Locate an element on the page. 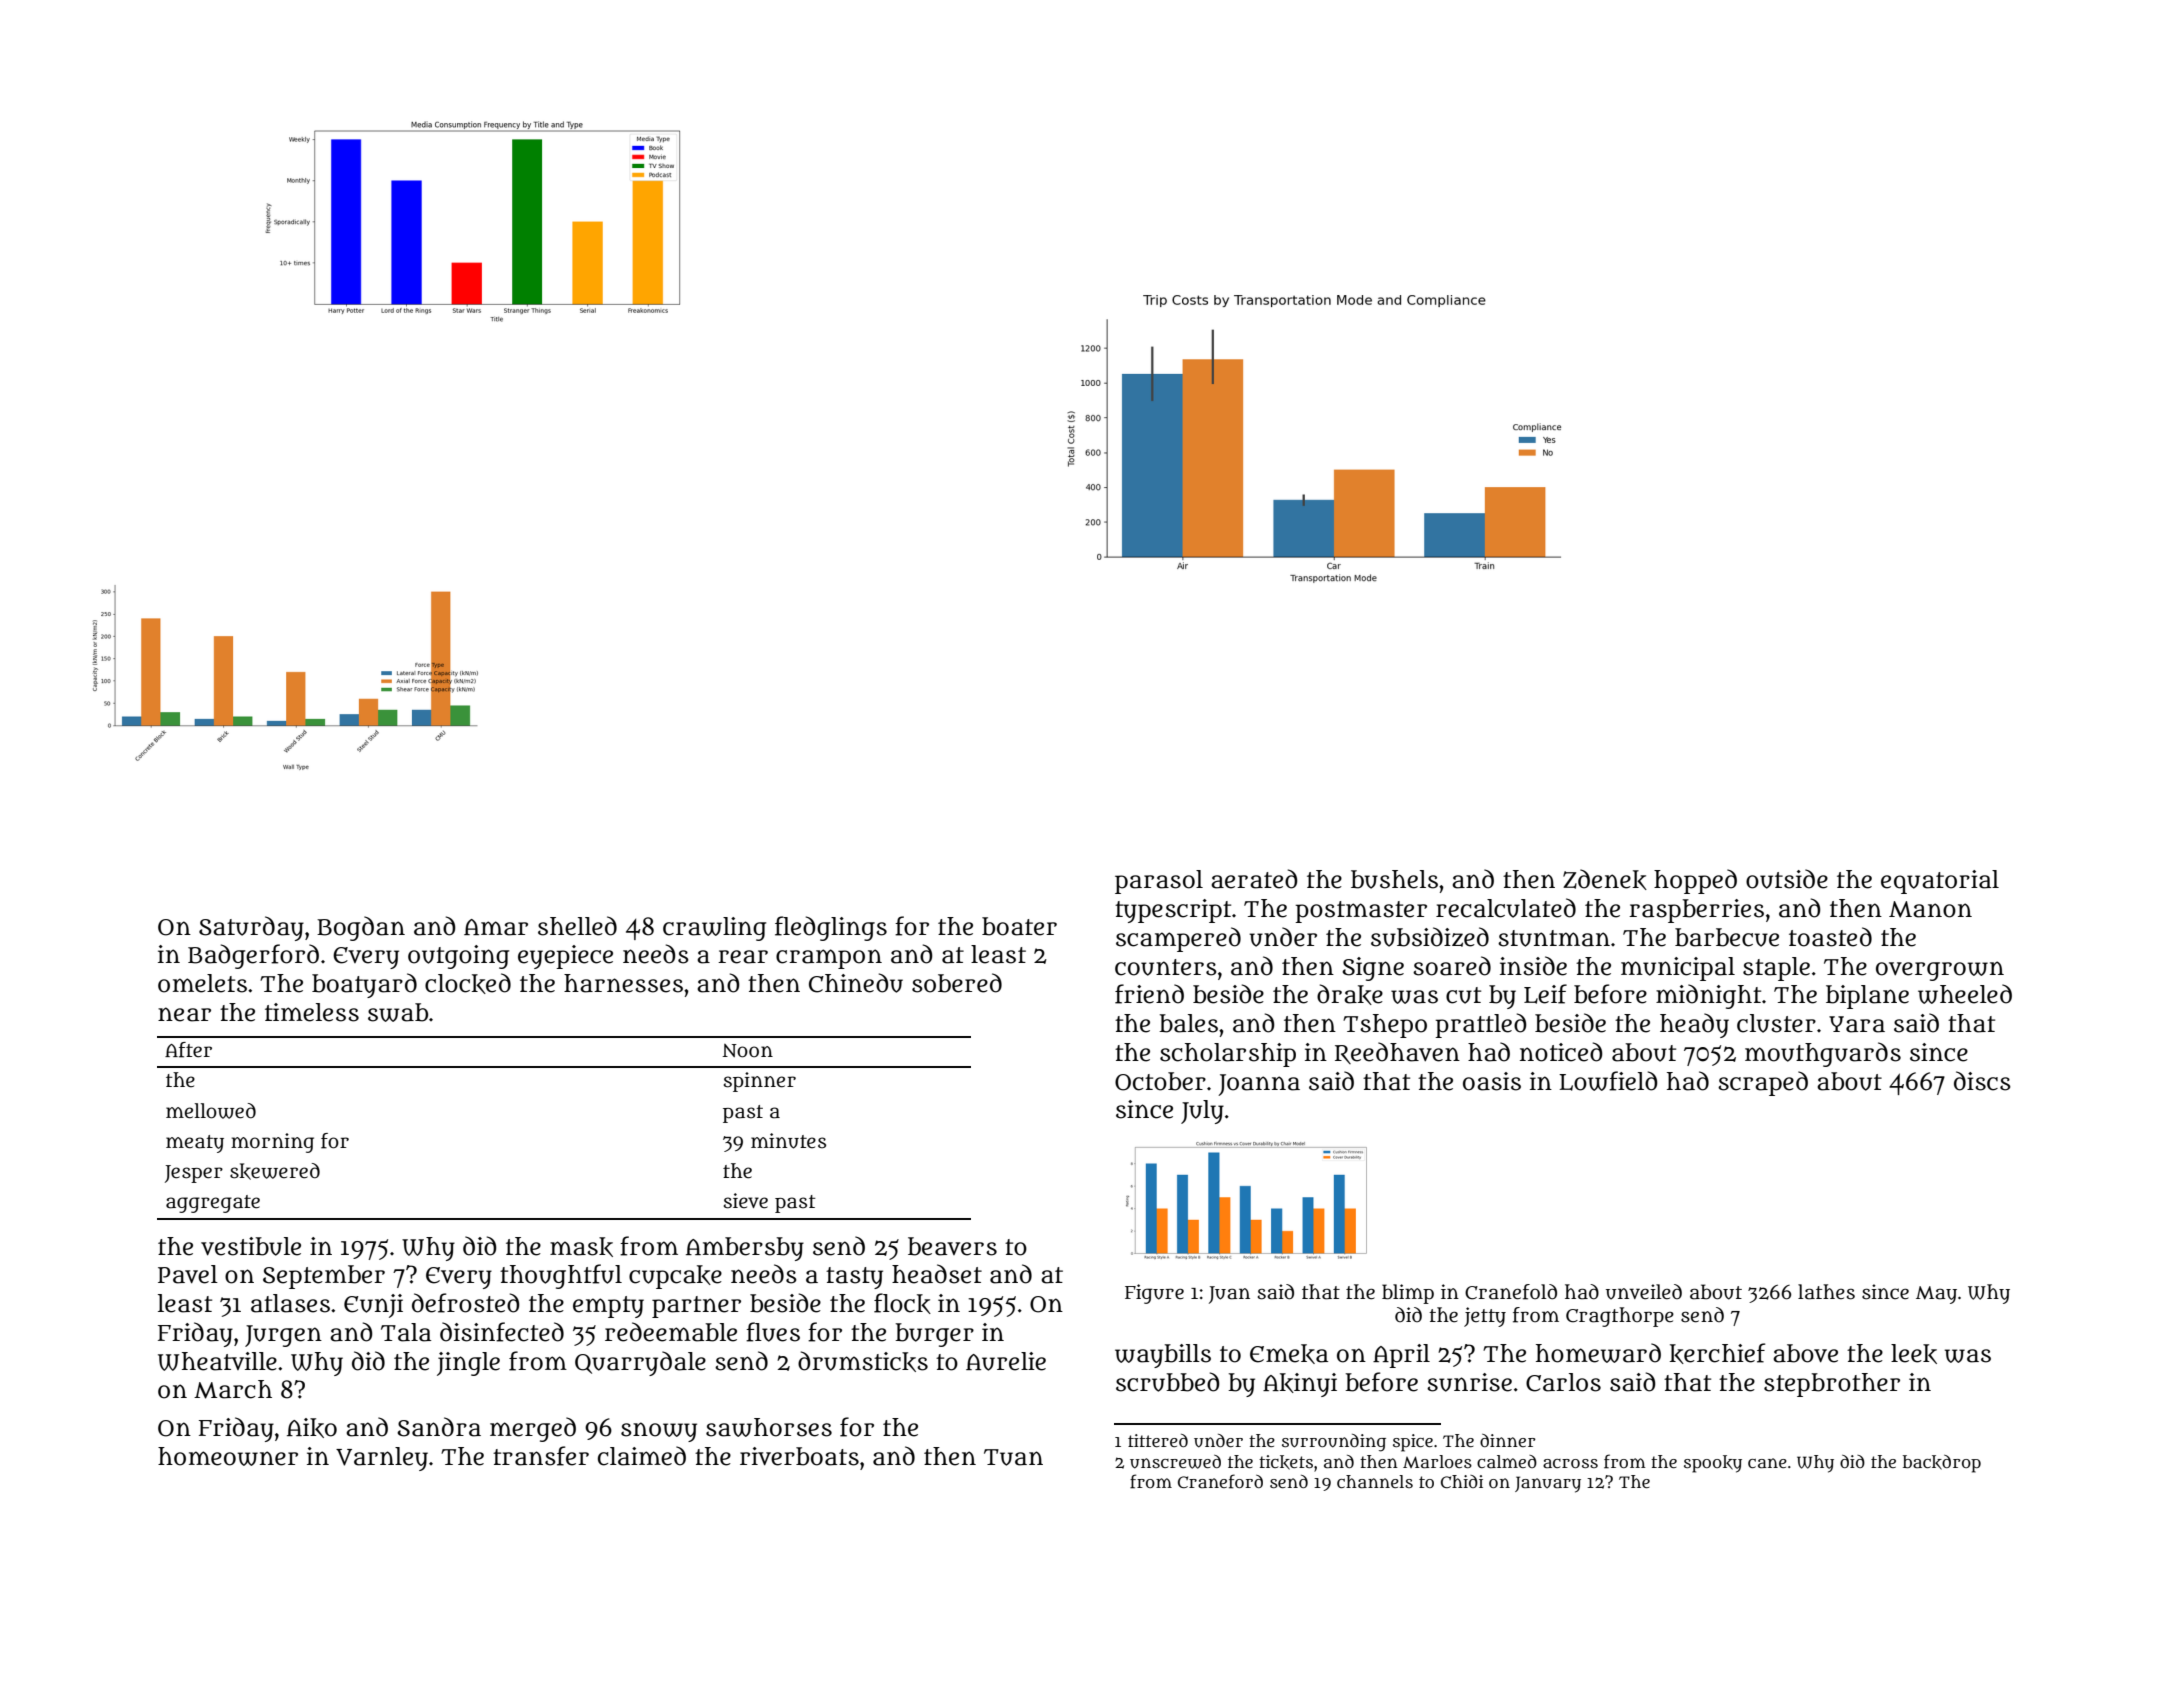  friend is located at coordinates (1149, 994).
